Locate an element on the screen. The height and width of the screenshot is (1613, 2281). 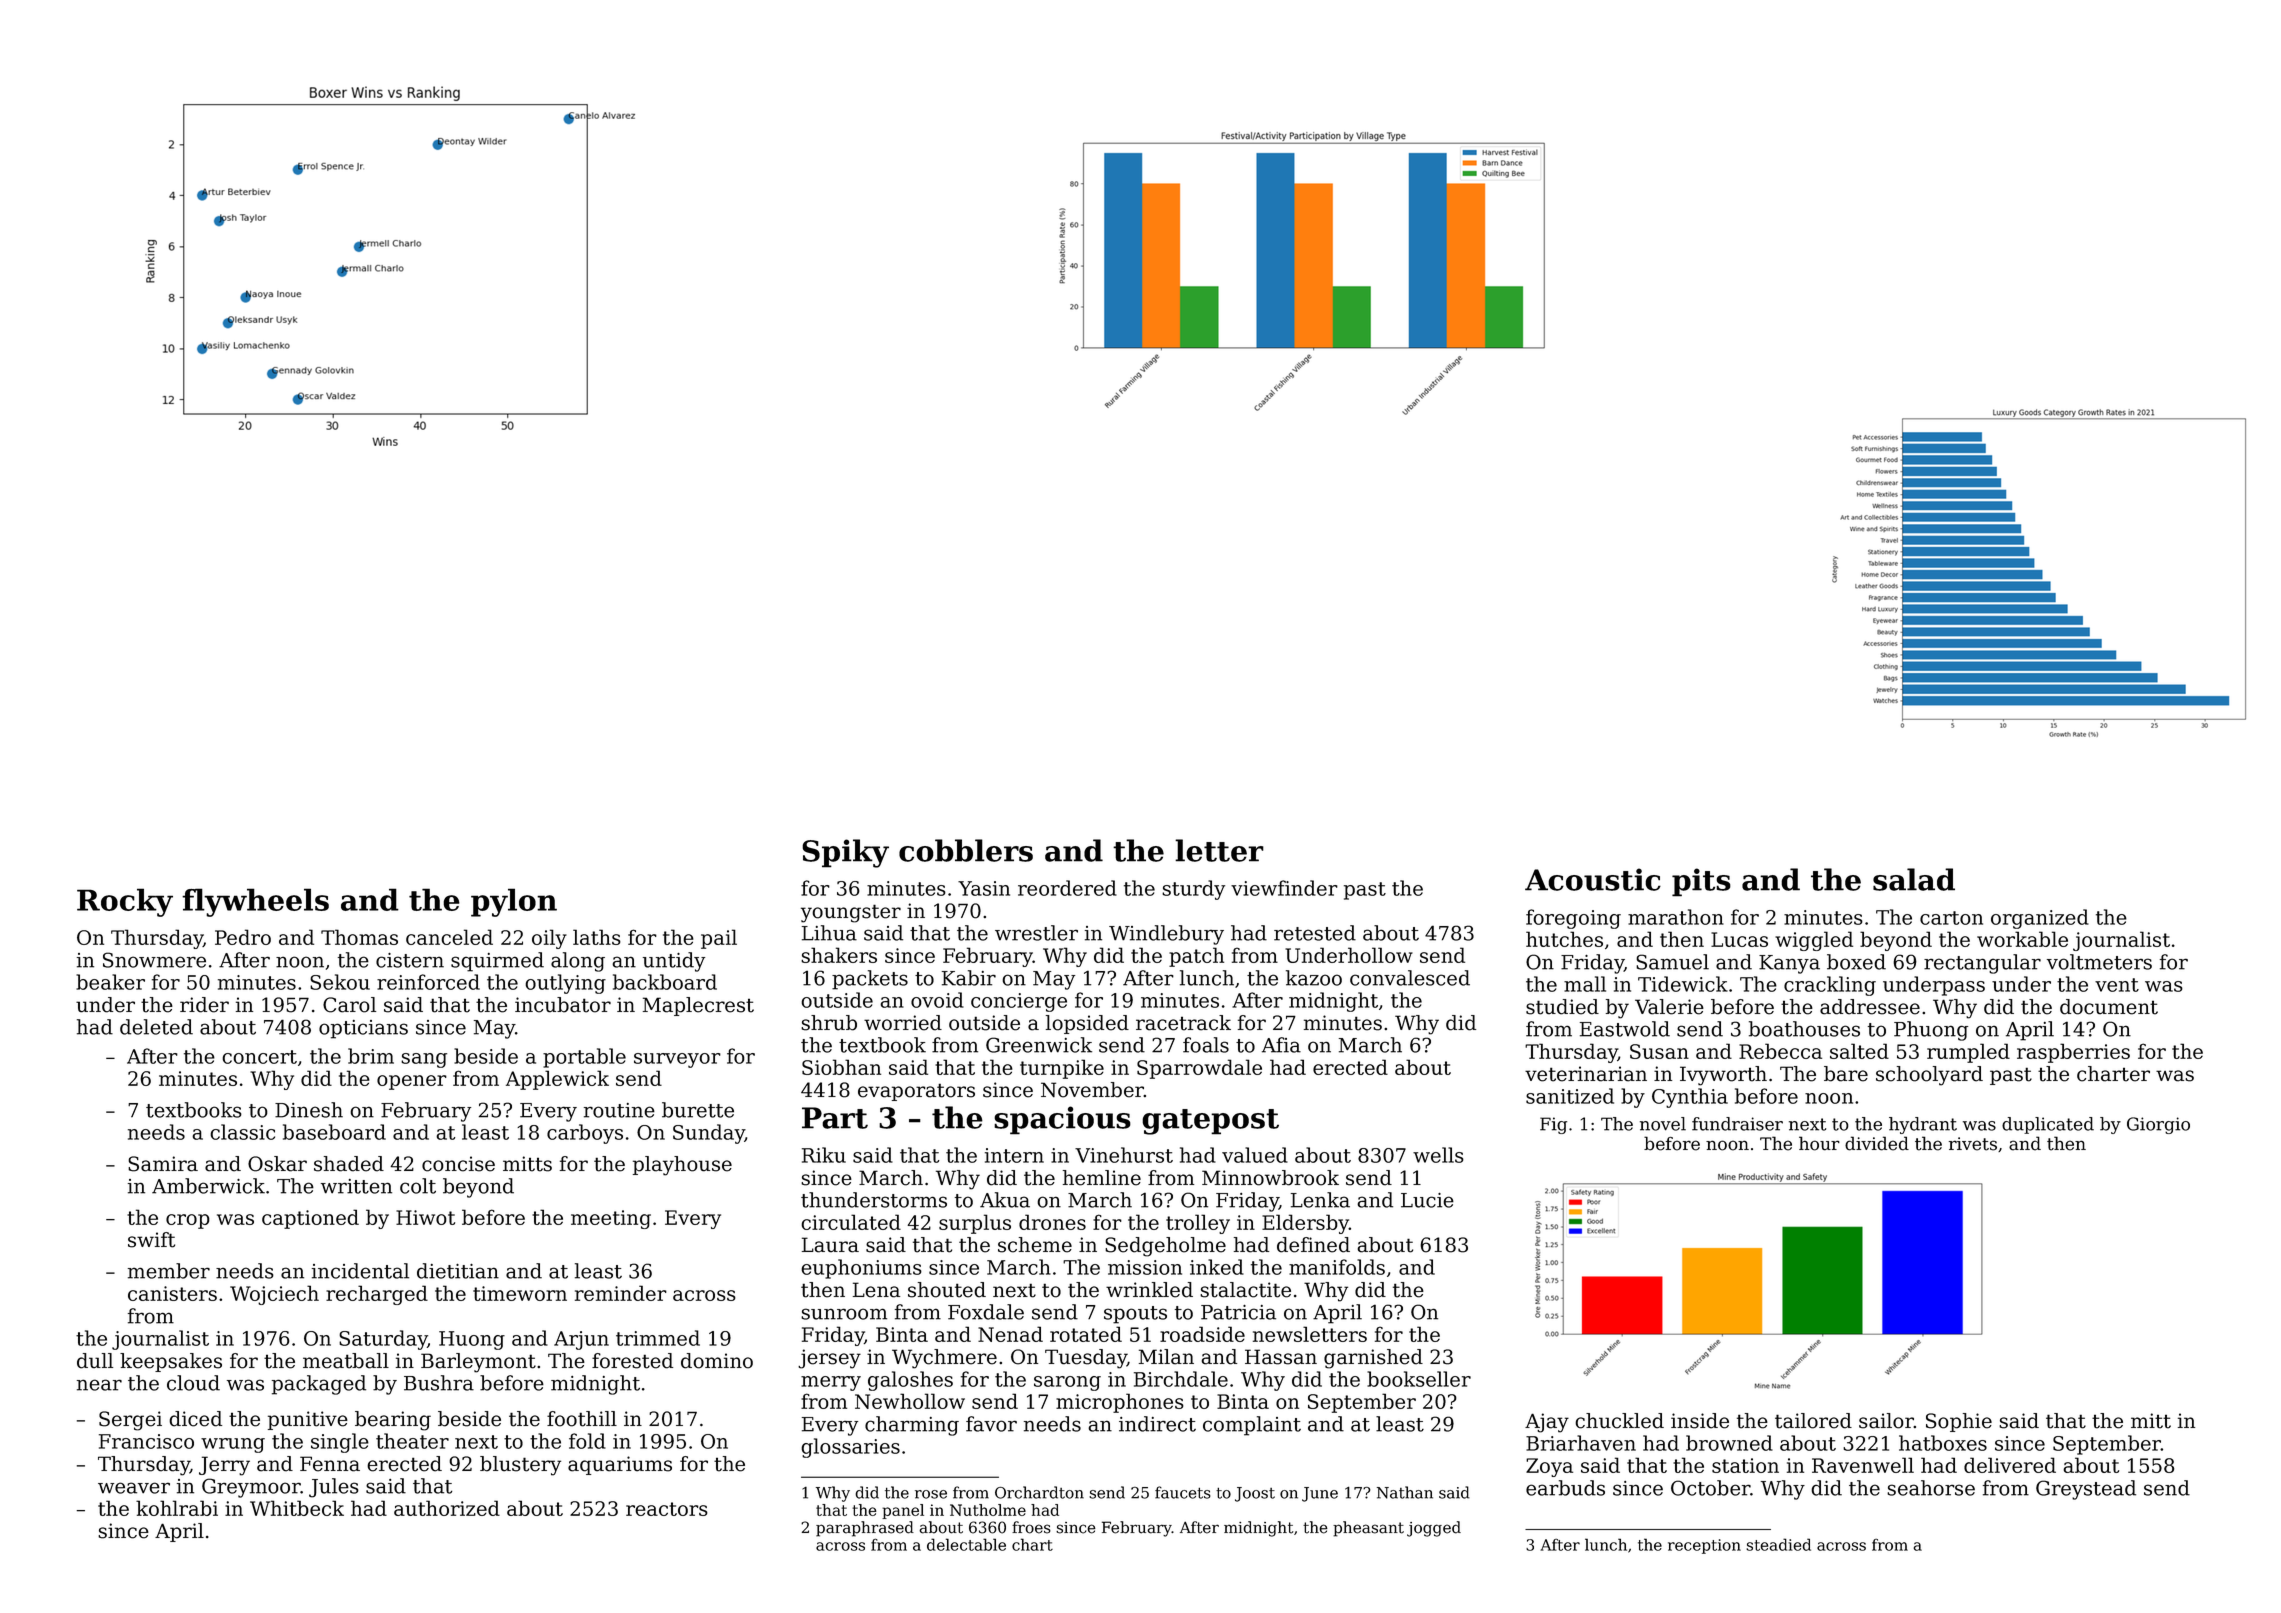
Sophie is located at coordinates (1959, 1422).
